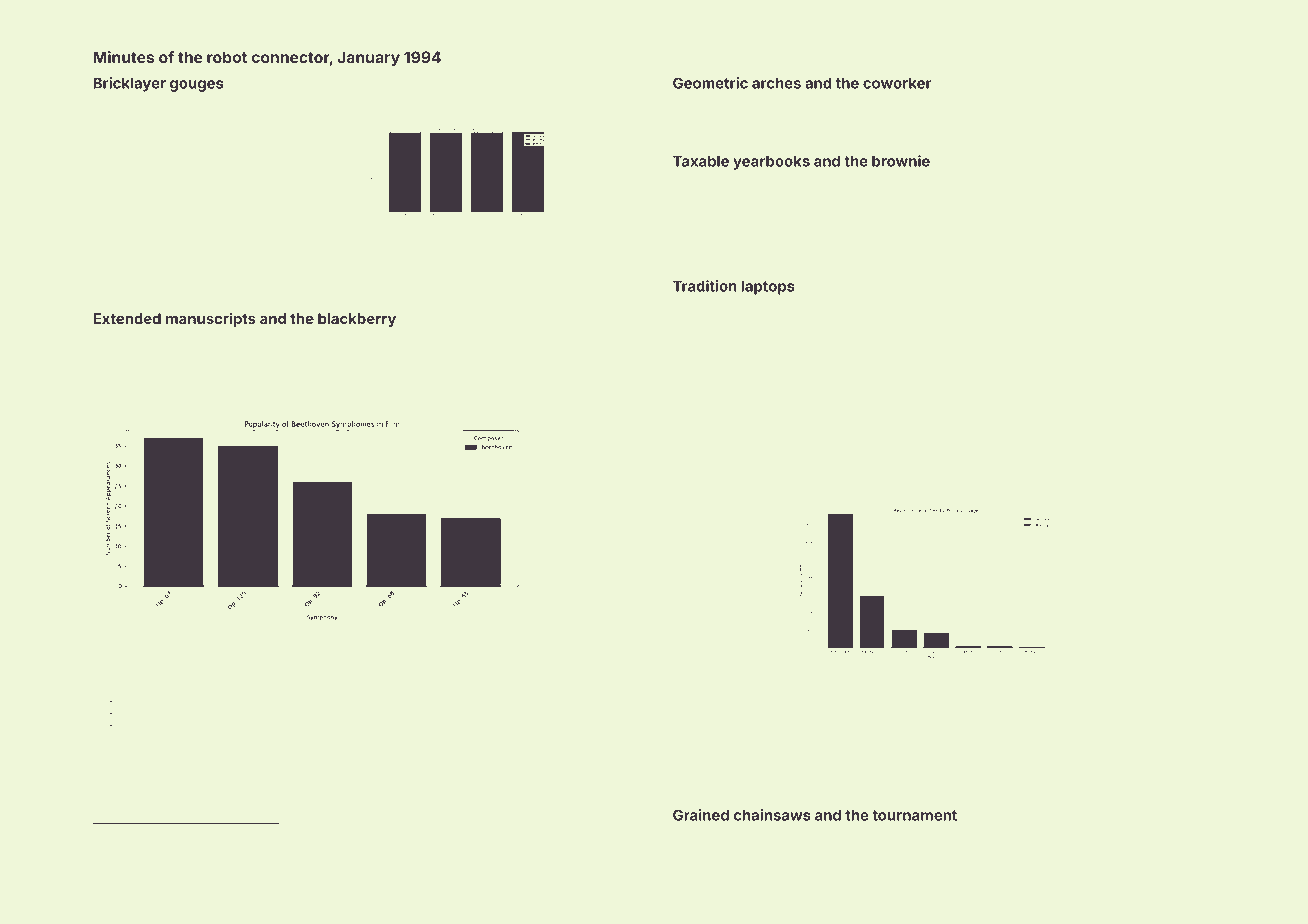 The image size is (1308, 924). I want to click on Bricklayer, so click(129, 84).
